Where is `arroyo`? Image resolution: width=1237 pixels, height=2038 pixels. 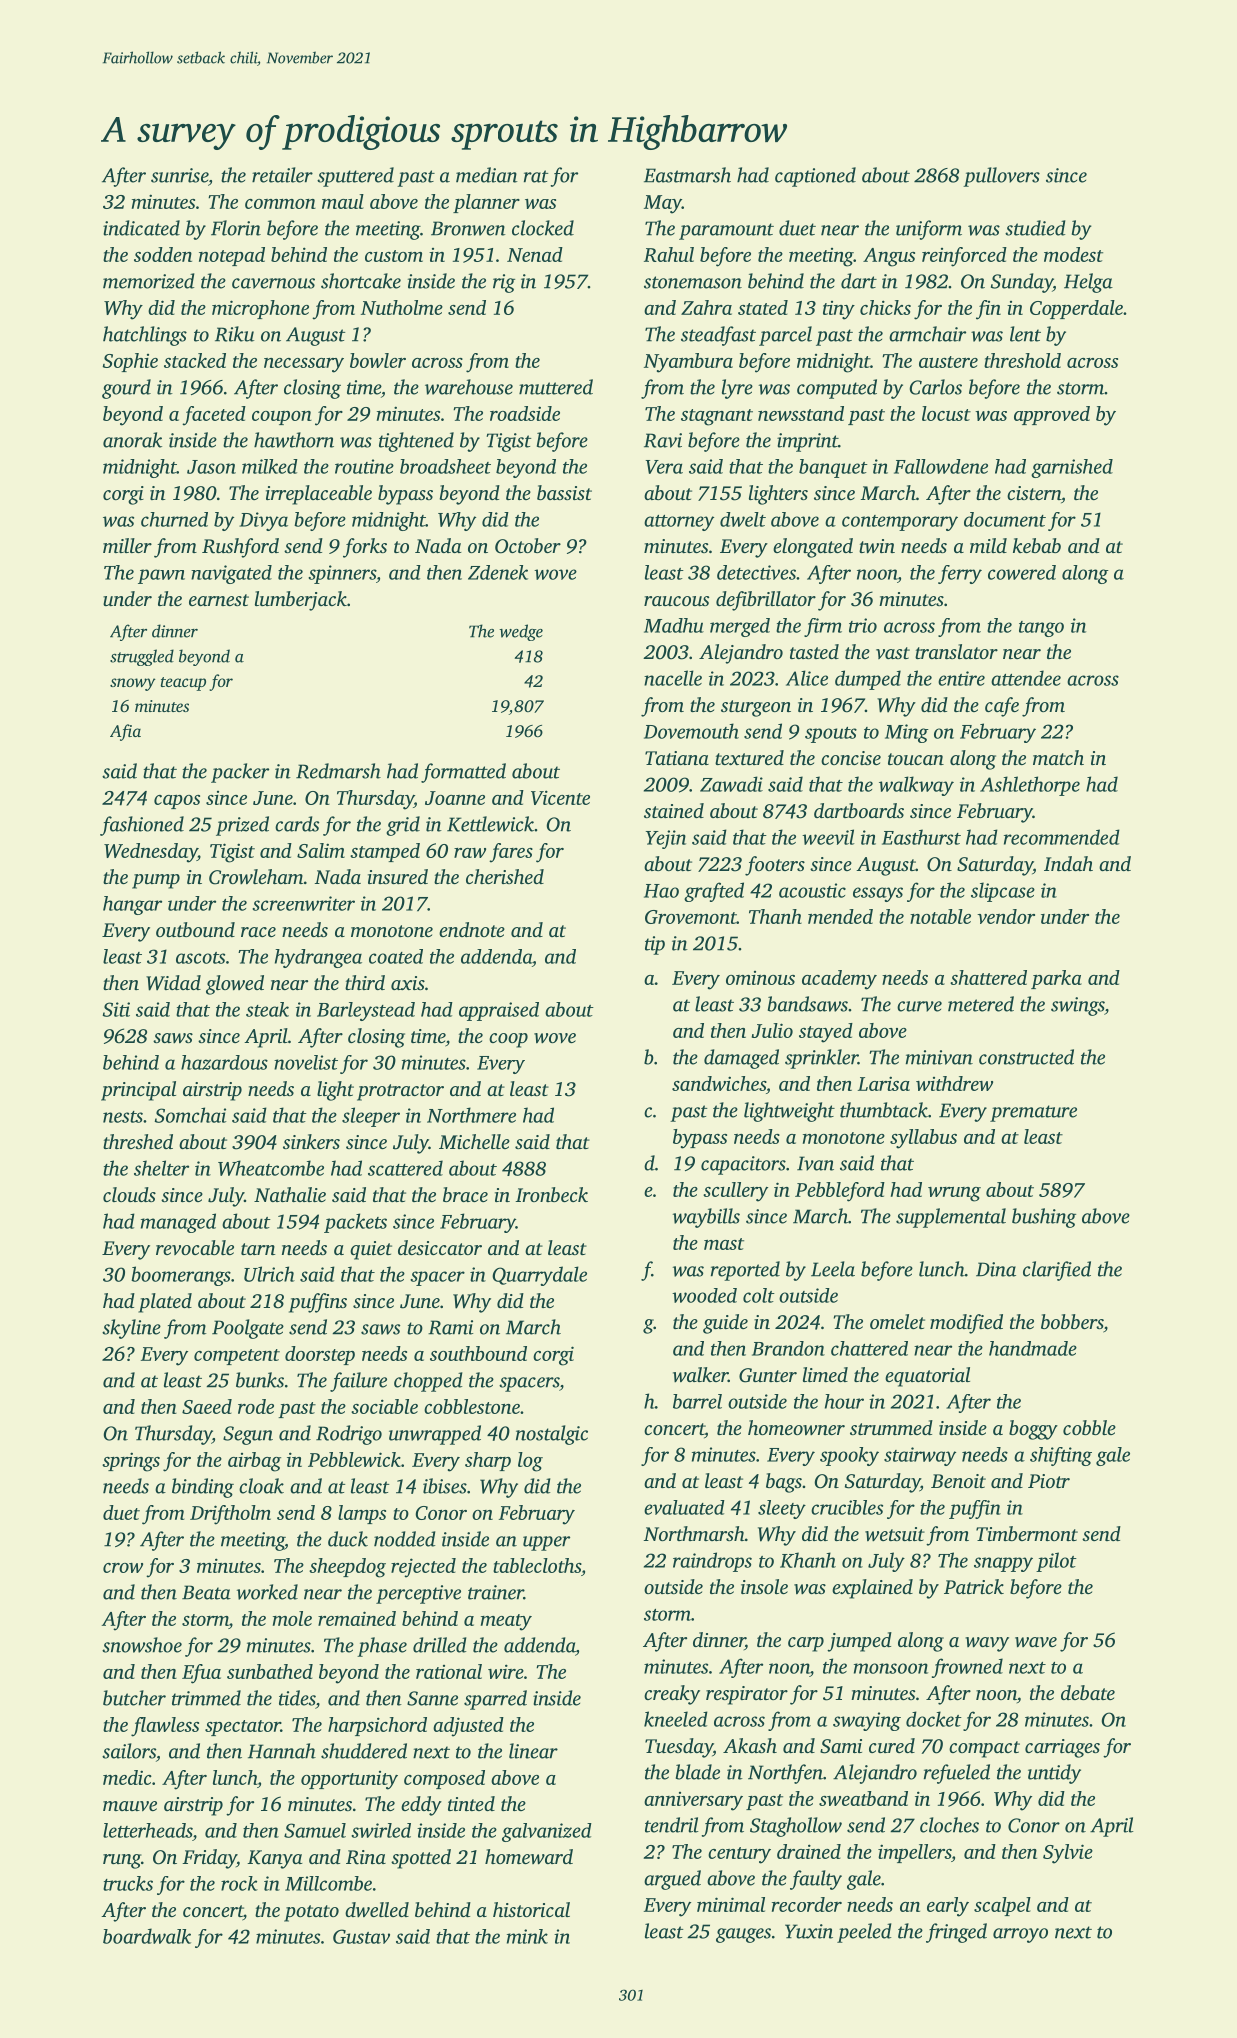 arroyo is located at coordinates (1020, 1935).
